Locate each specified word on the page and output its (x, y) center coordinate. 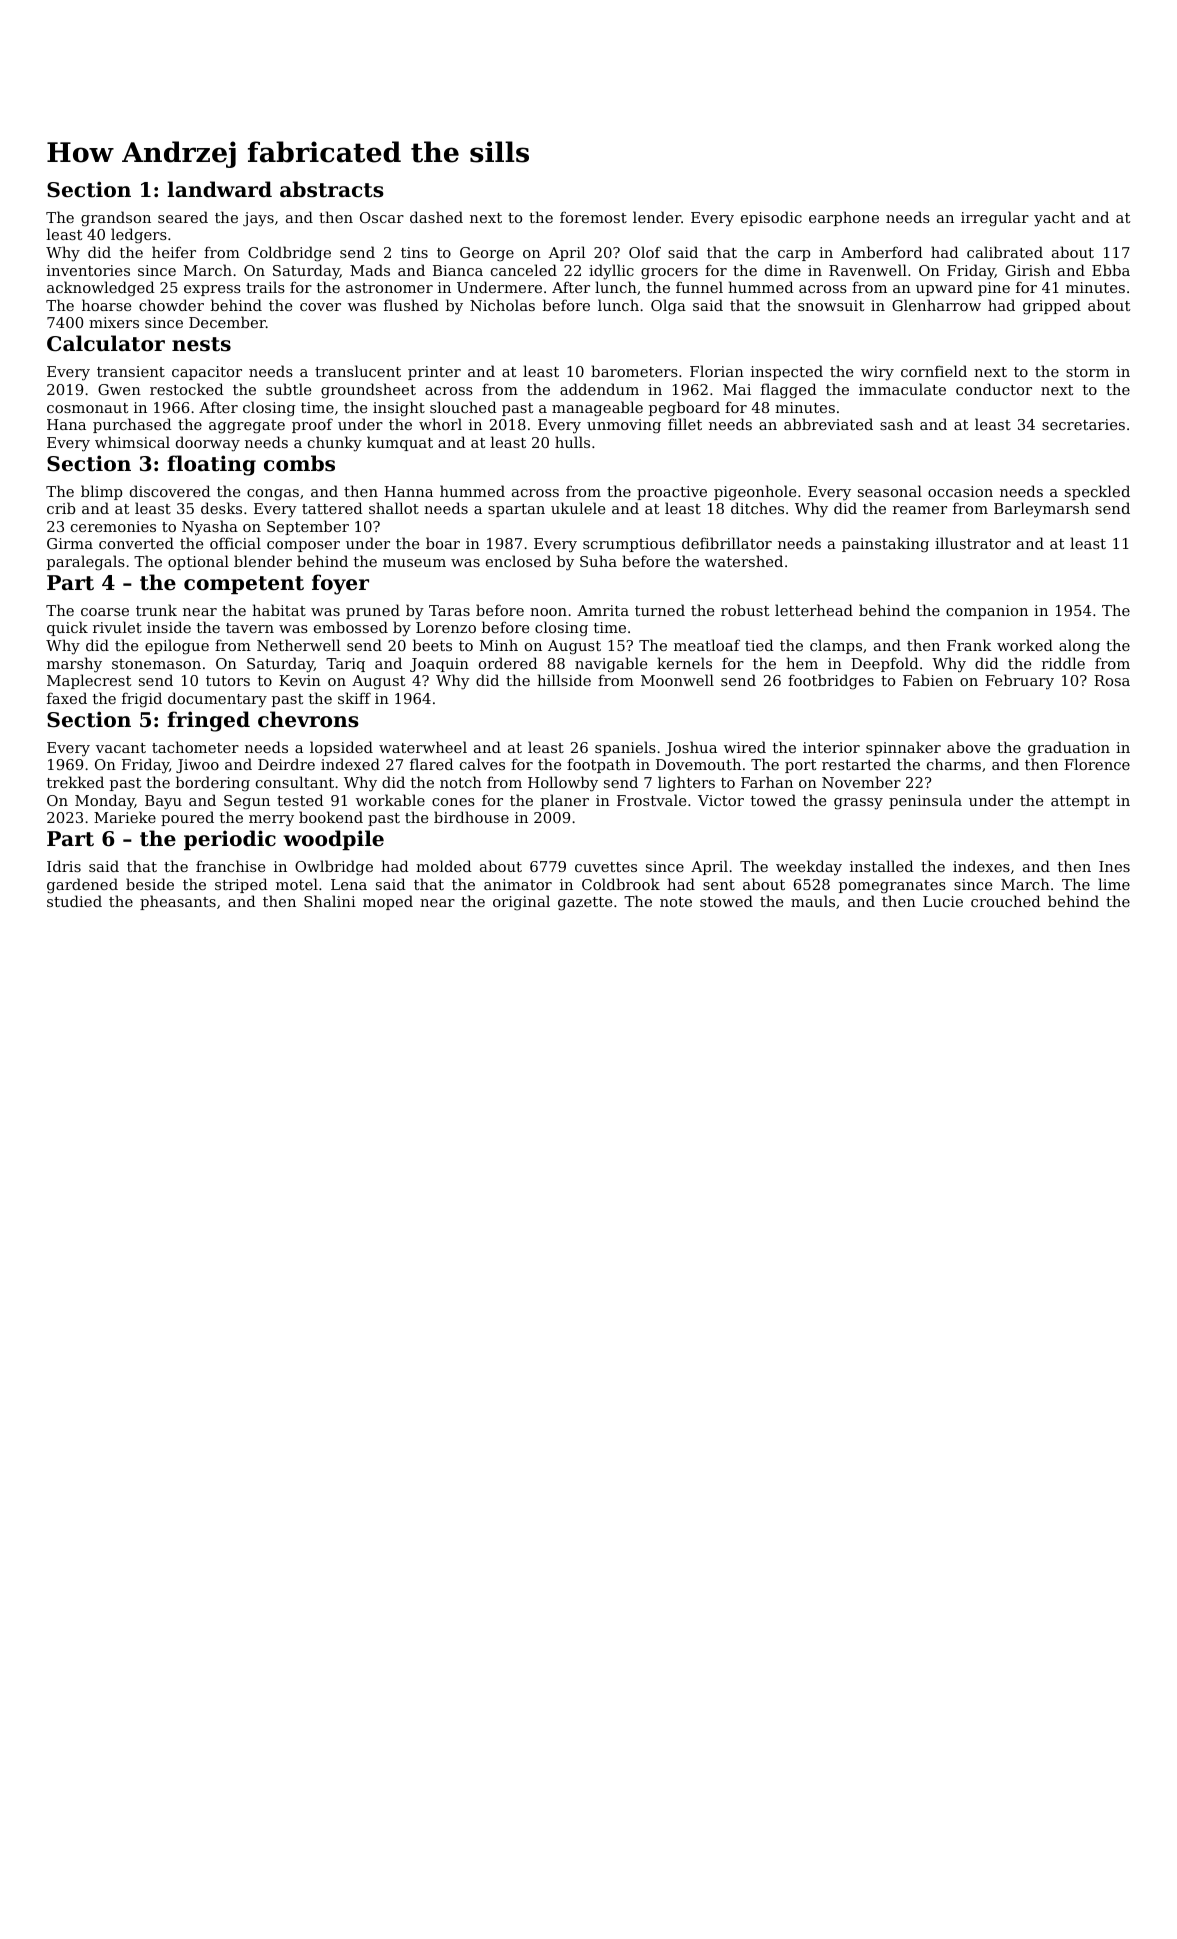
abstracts (332, 189)
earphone (844, 218)
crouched (1006, 901)
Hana (66, 424)
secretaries (1083, 424)
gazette (585, 904)
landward (219, 189)
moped (388, 902)
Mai (737, 389)
